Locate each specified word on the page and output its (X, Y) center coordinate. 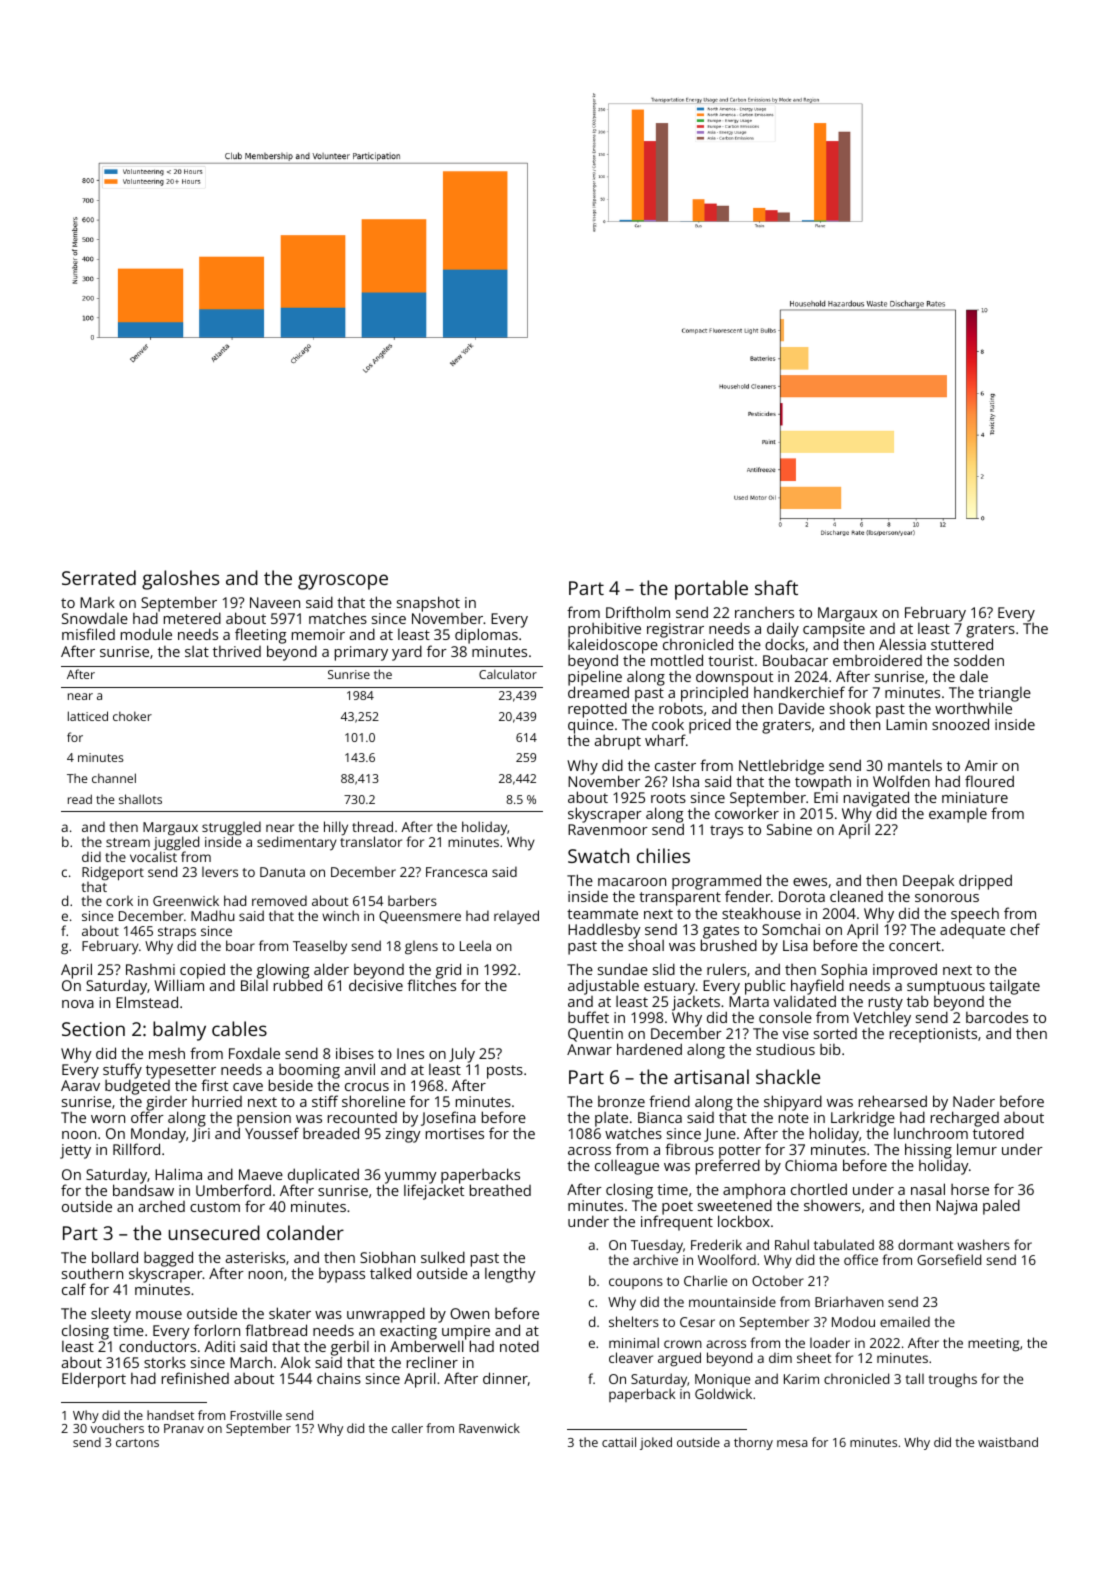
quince (591, 727)
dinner (505, 1379)
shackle (788, 1076)
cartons (137, 1443)
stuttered (962, 644)
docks (785, 644)
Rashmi (150, 969)
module (146, 634)
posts (505, 1072)
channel (114, 778)
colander (305, 1232)
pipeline (595, 679)
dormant (926, 1244)
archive (655, 1260)
